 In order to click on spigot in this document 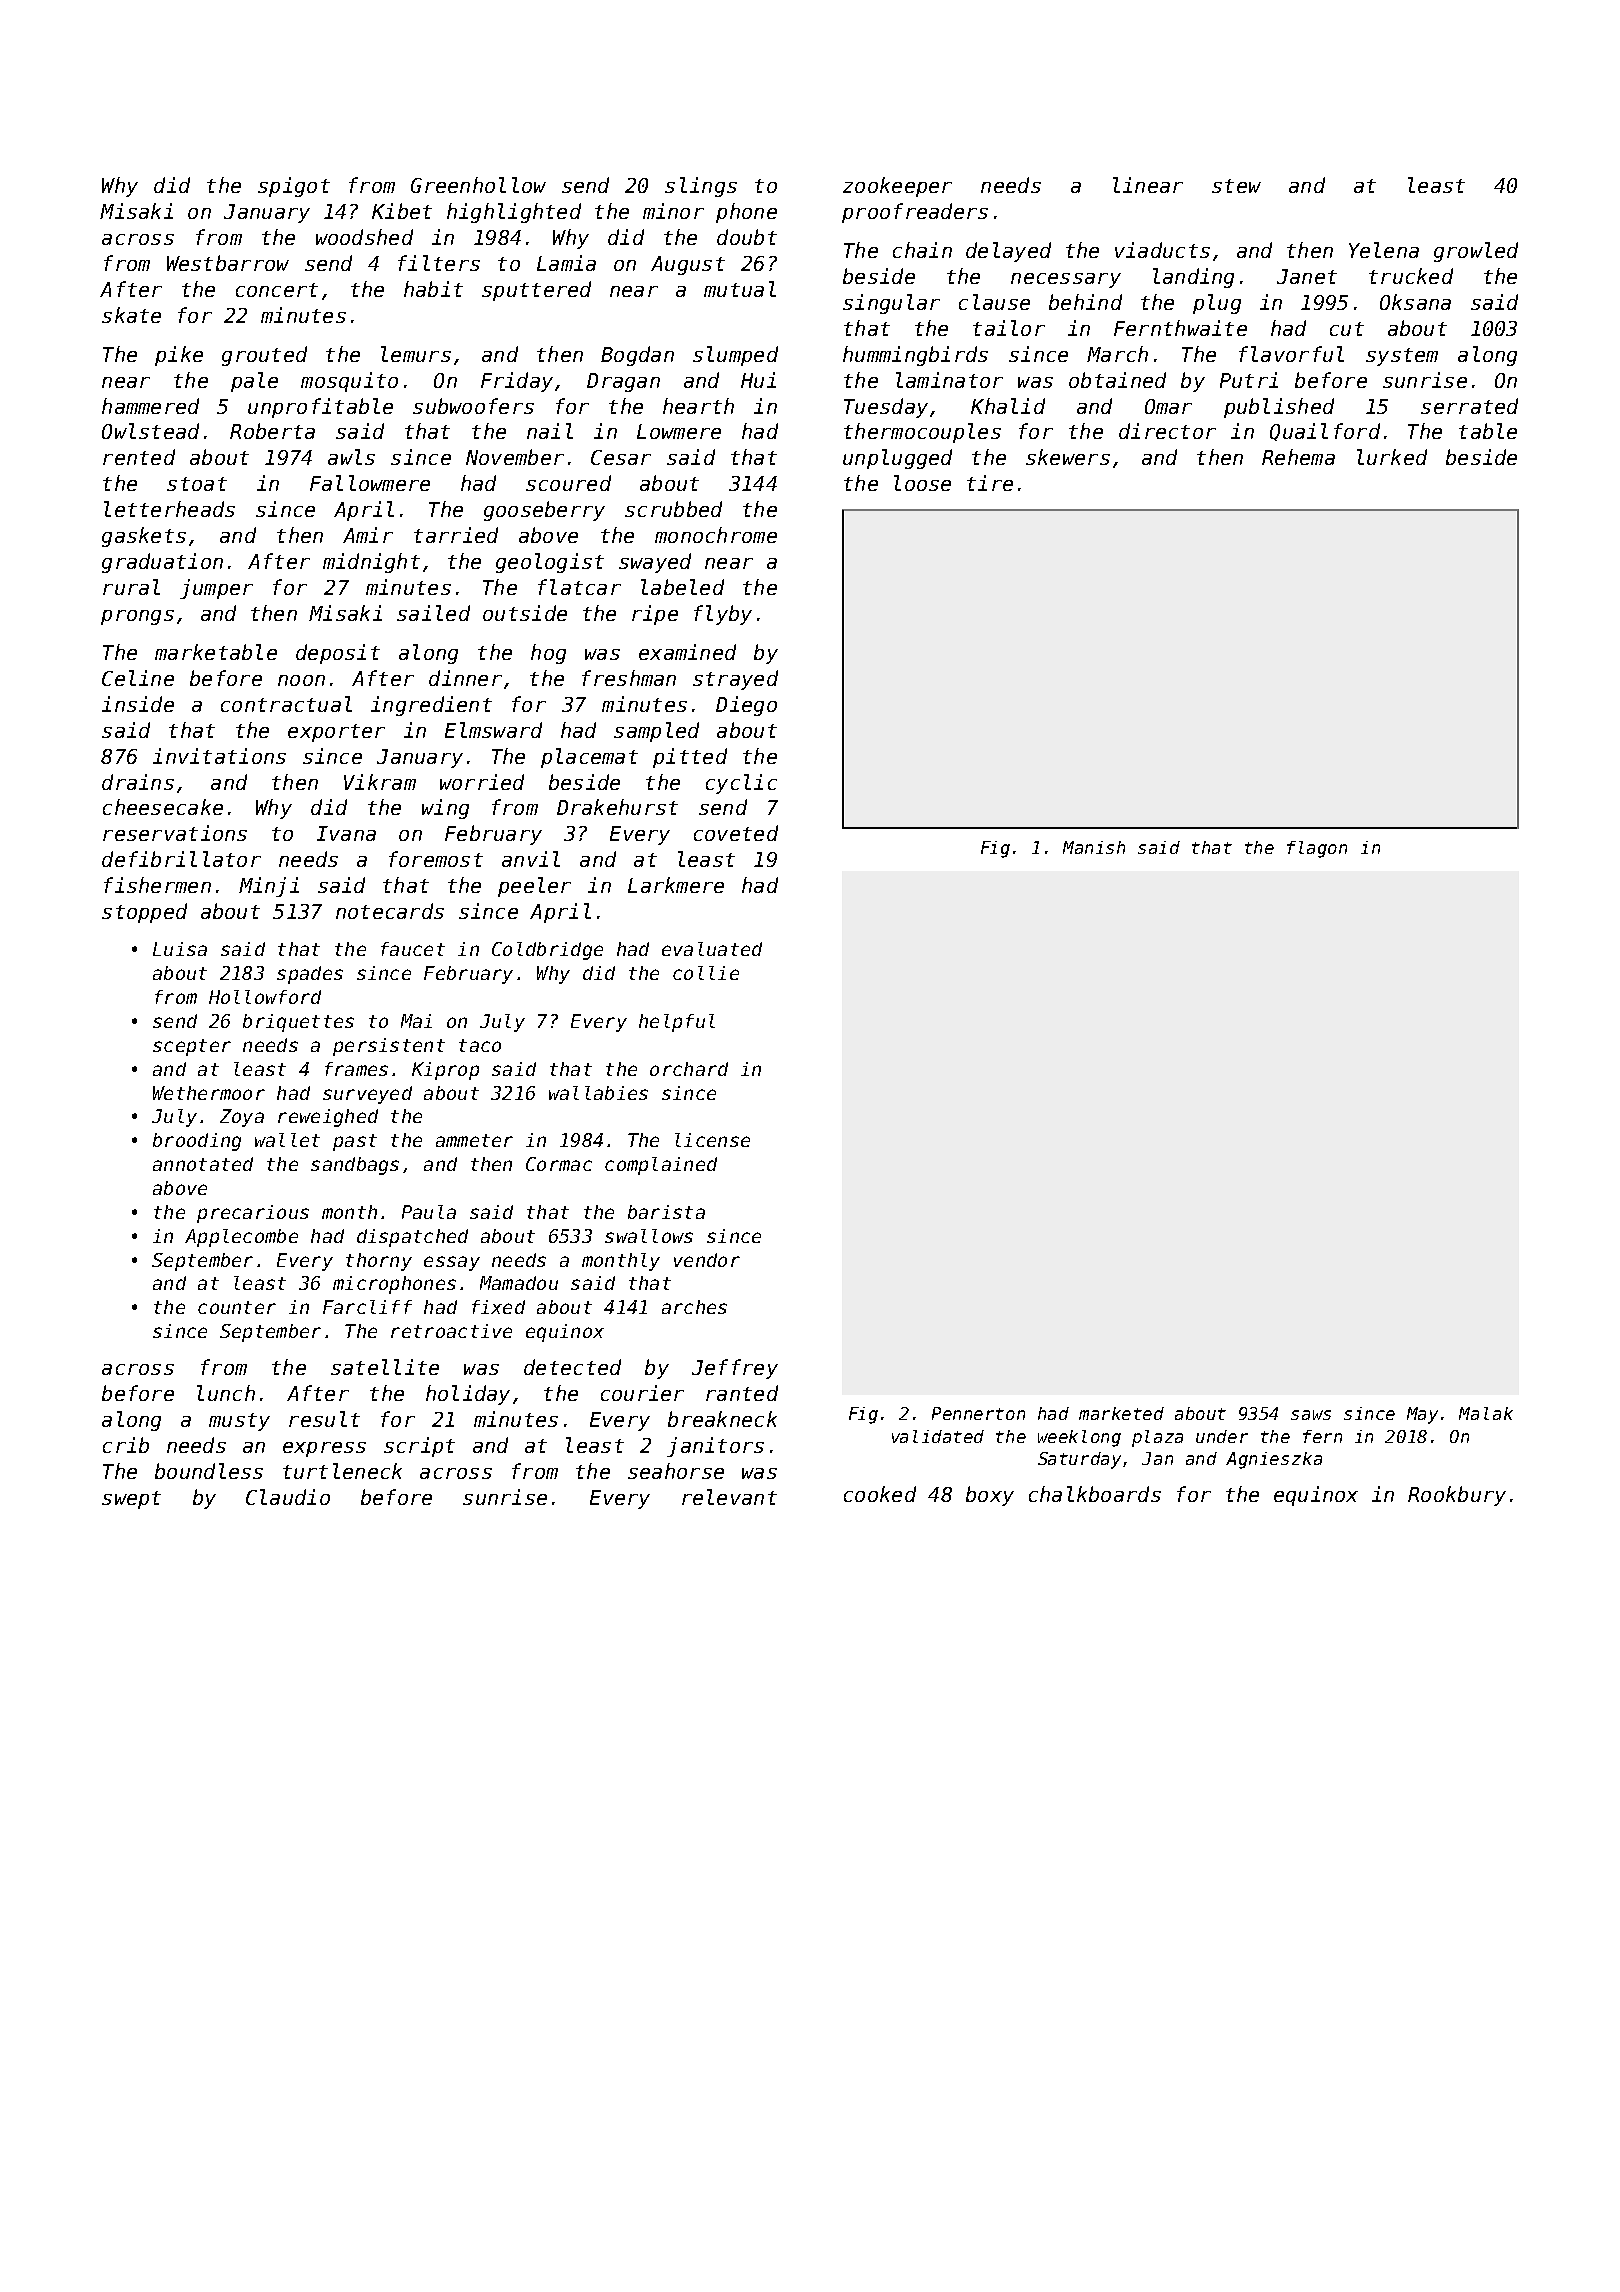, I will do `click(294, 187)`.
